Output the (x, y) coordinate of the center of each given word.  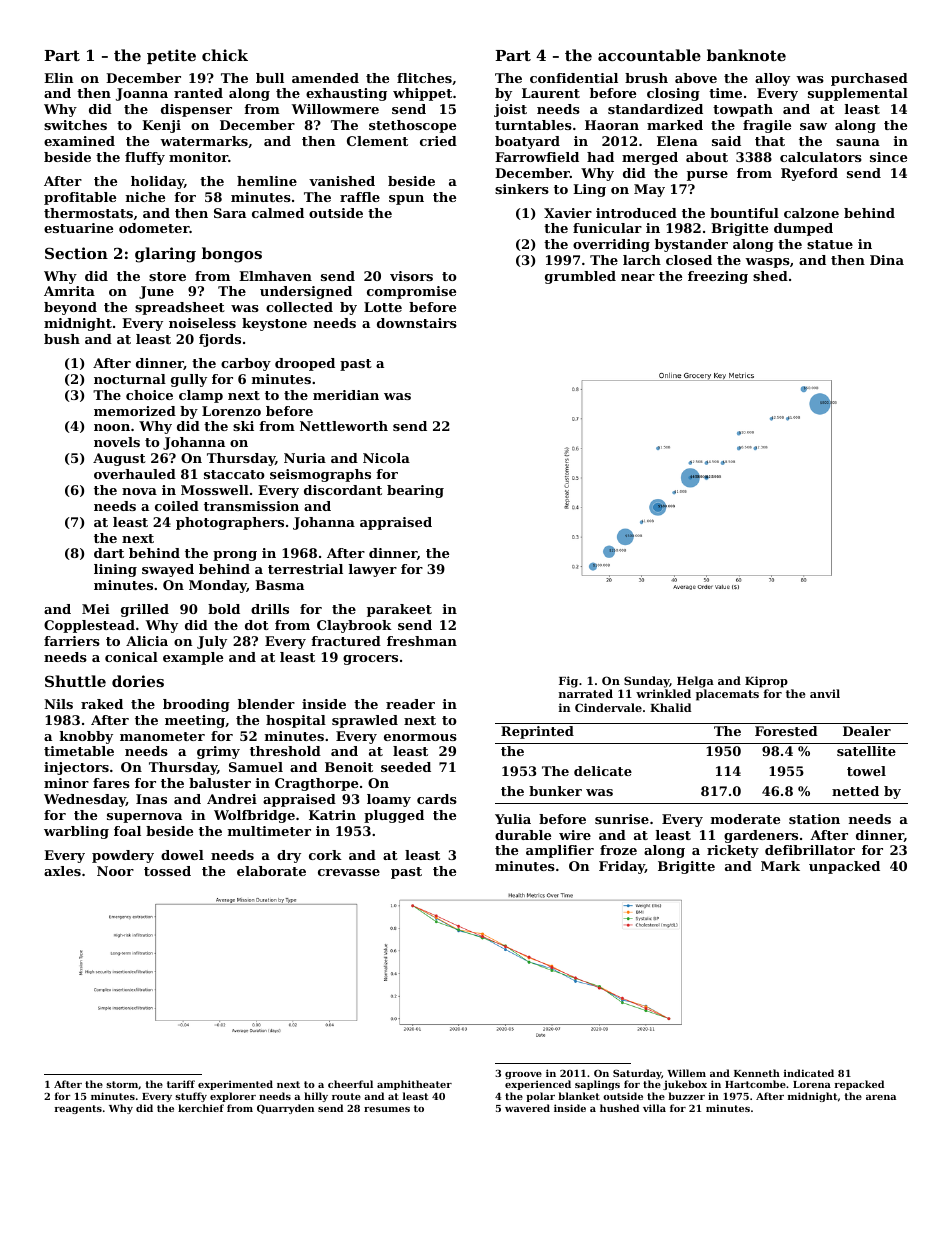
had (600, 157)
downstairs (417, 323)
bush (62, 339)
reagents (78, 1109)
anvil (825, 693)
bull (270, 78)
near (638, 277)
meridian (346, 395)
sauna (858, 142)
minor (66, 783)
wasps (767, 263)
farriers (72, 641)
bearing (415, 491)
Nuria (305, 458)
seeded (406, 767)
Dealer (867, 731)
